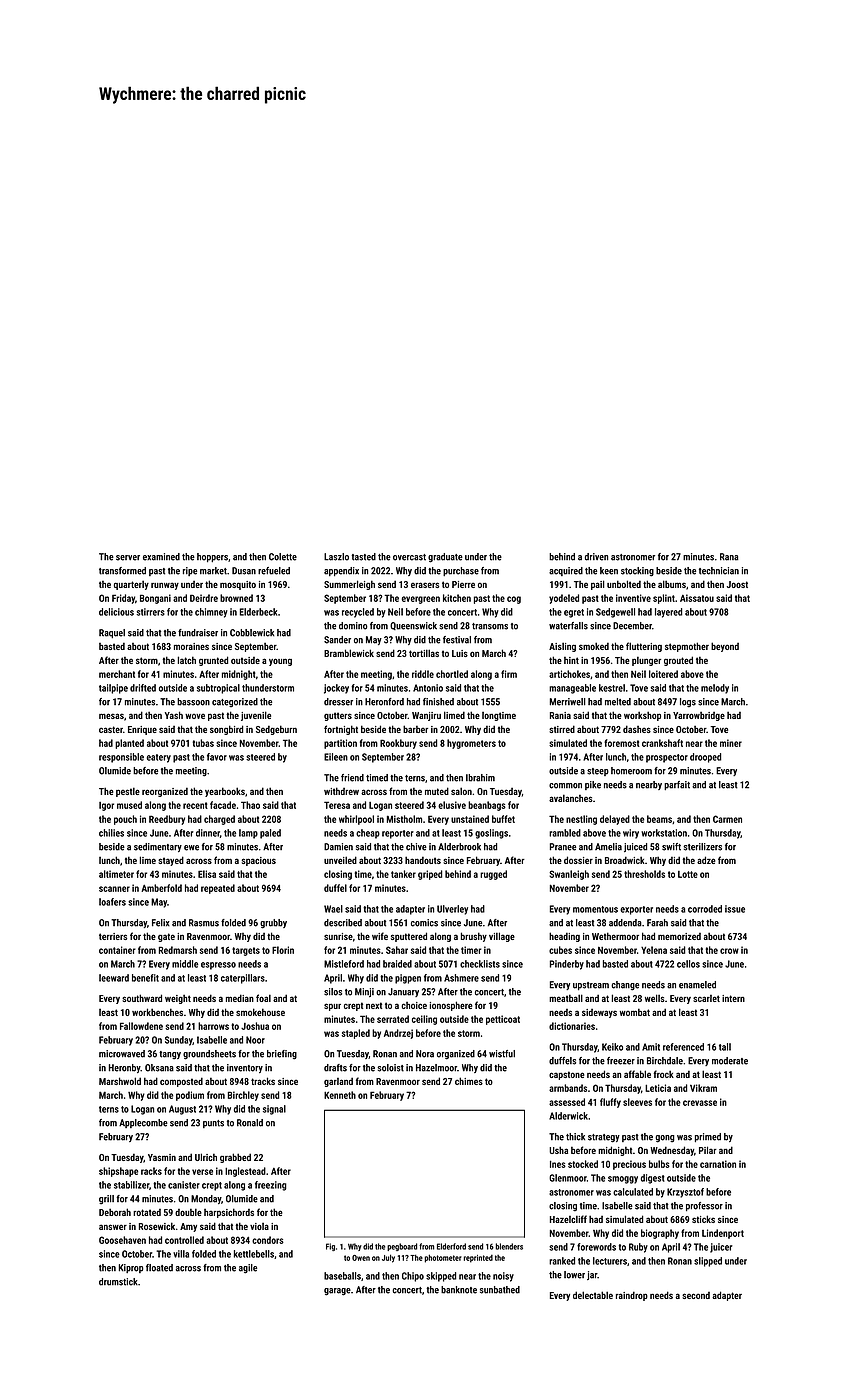  I want to click on Kiprop, so click(131, 1268).
